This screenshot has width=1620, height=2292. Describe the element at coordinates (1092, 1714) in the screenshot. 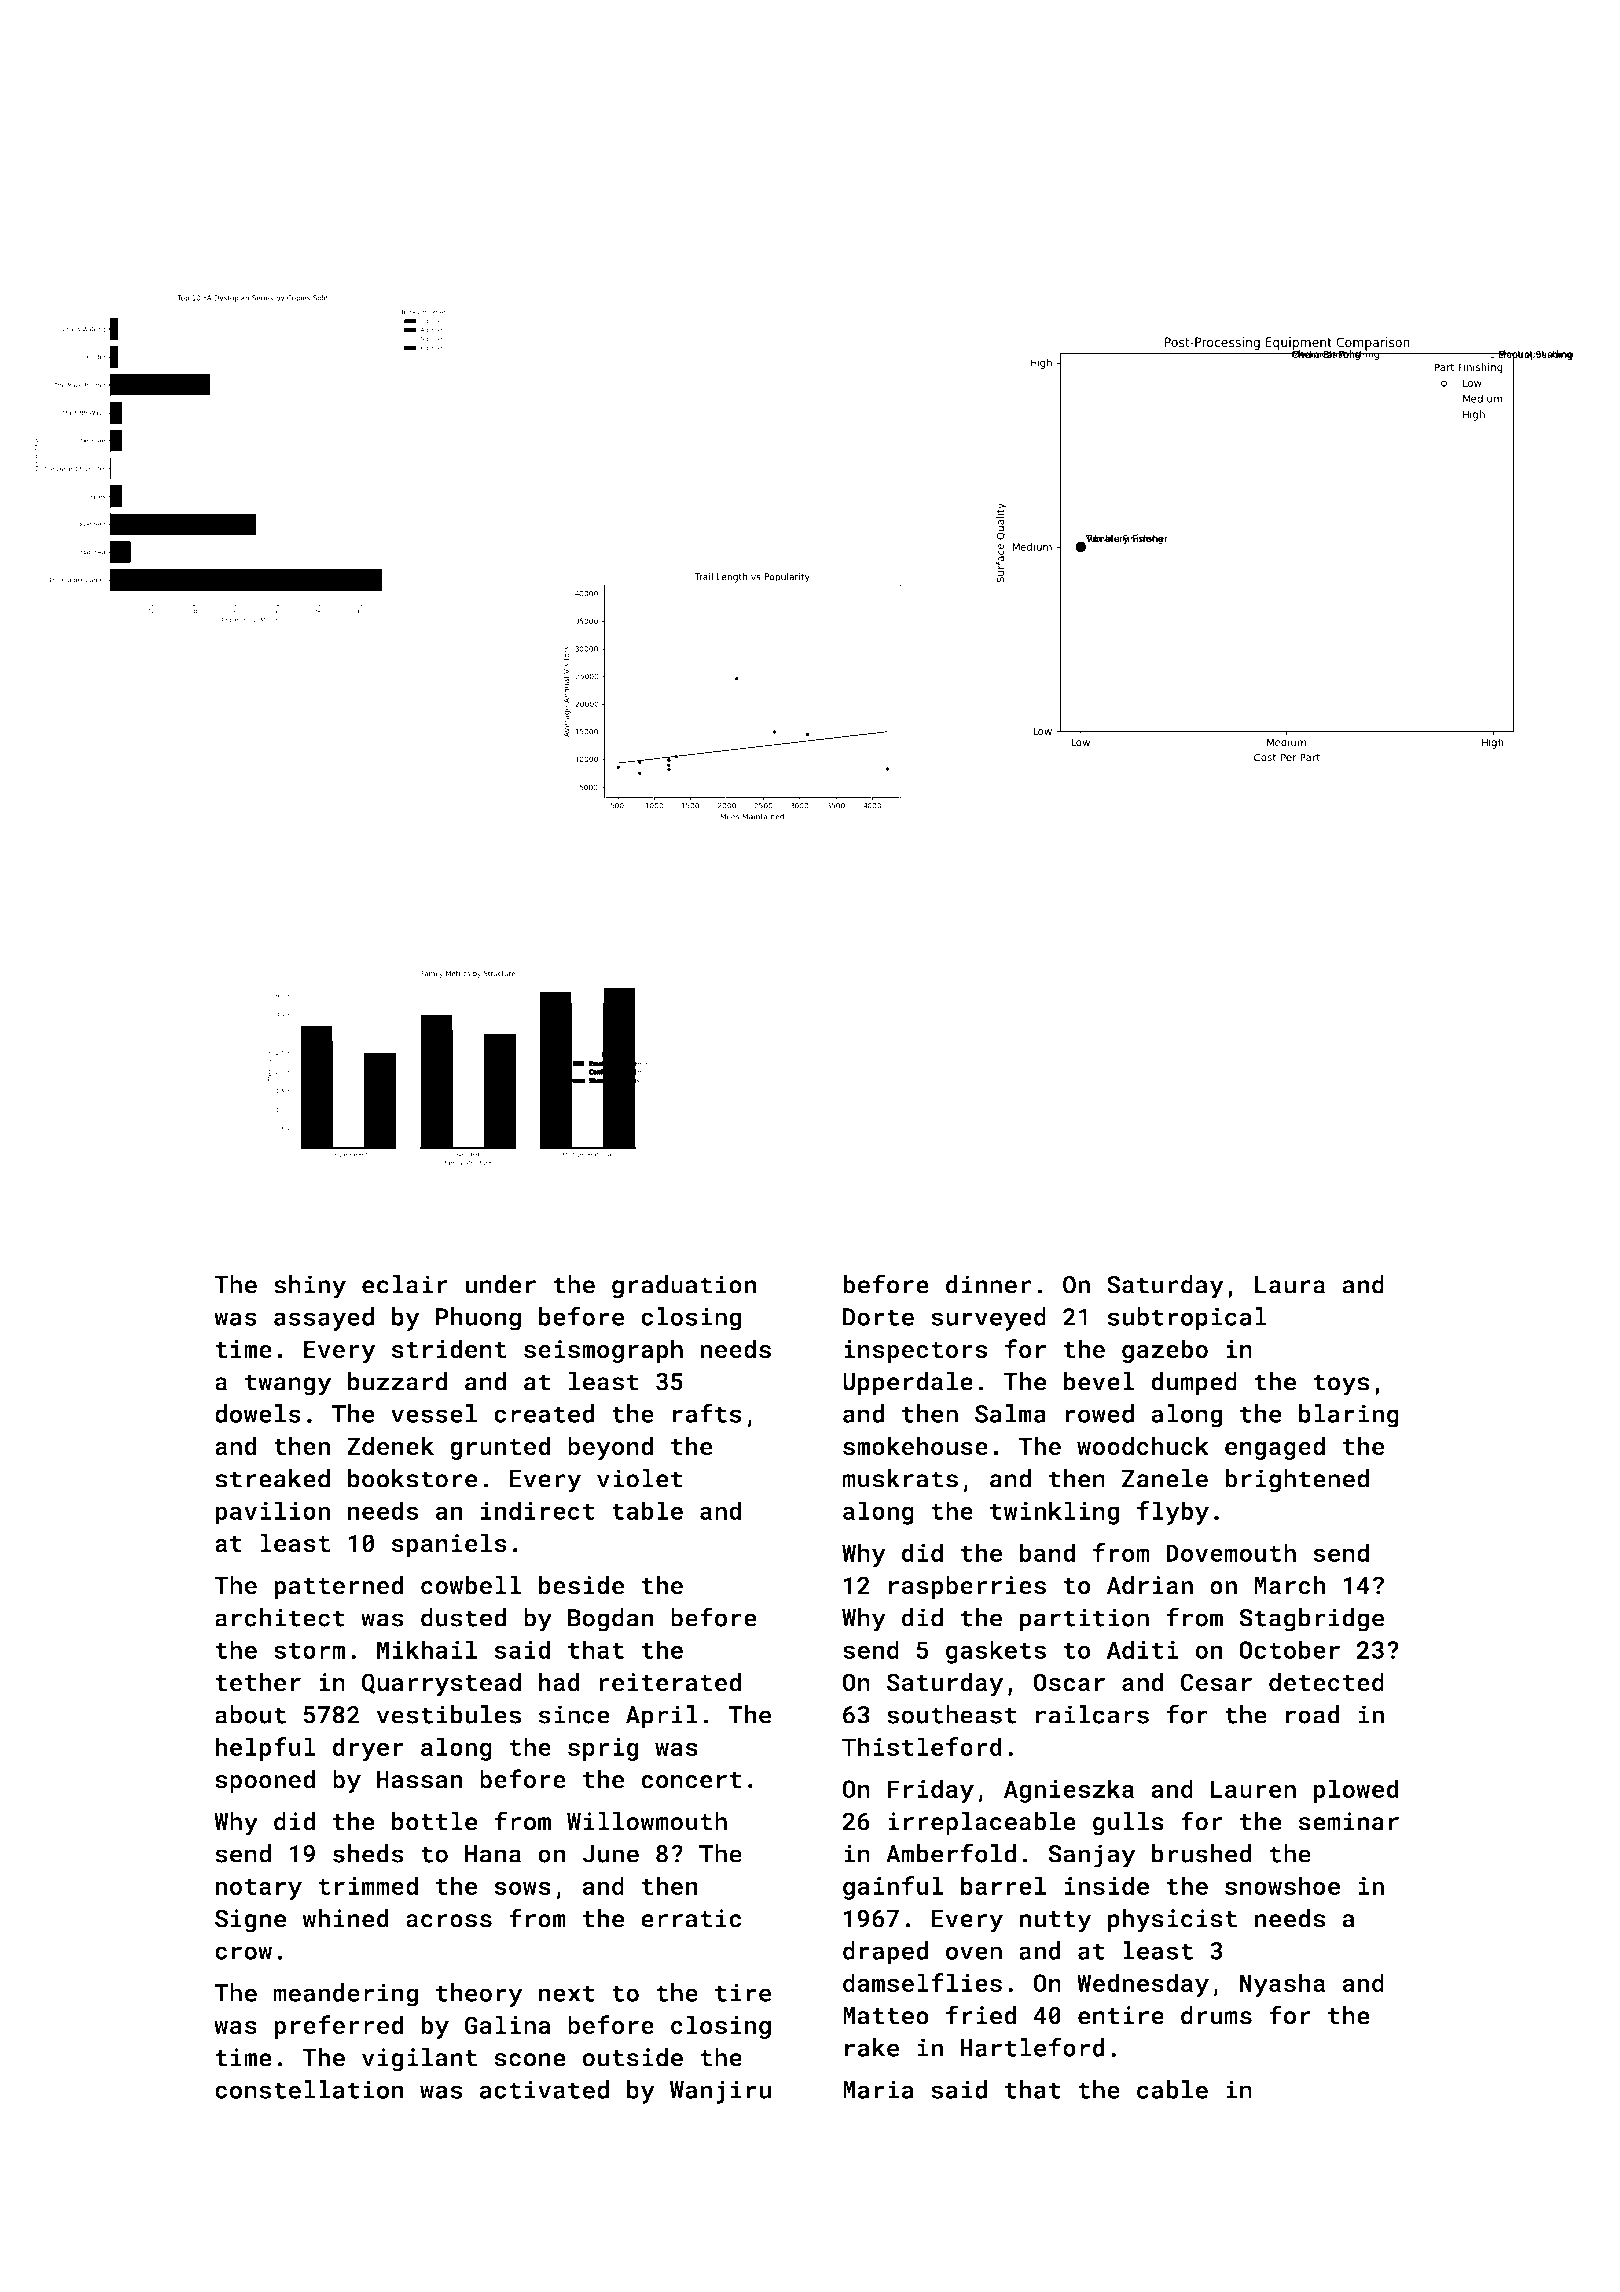

I see `railcars` at that location.
